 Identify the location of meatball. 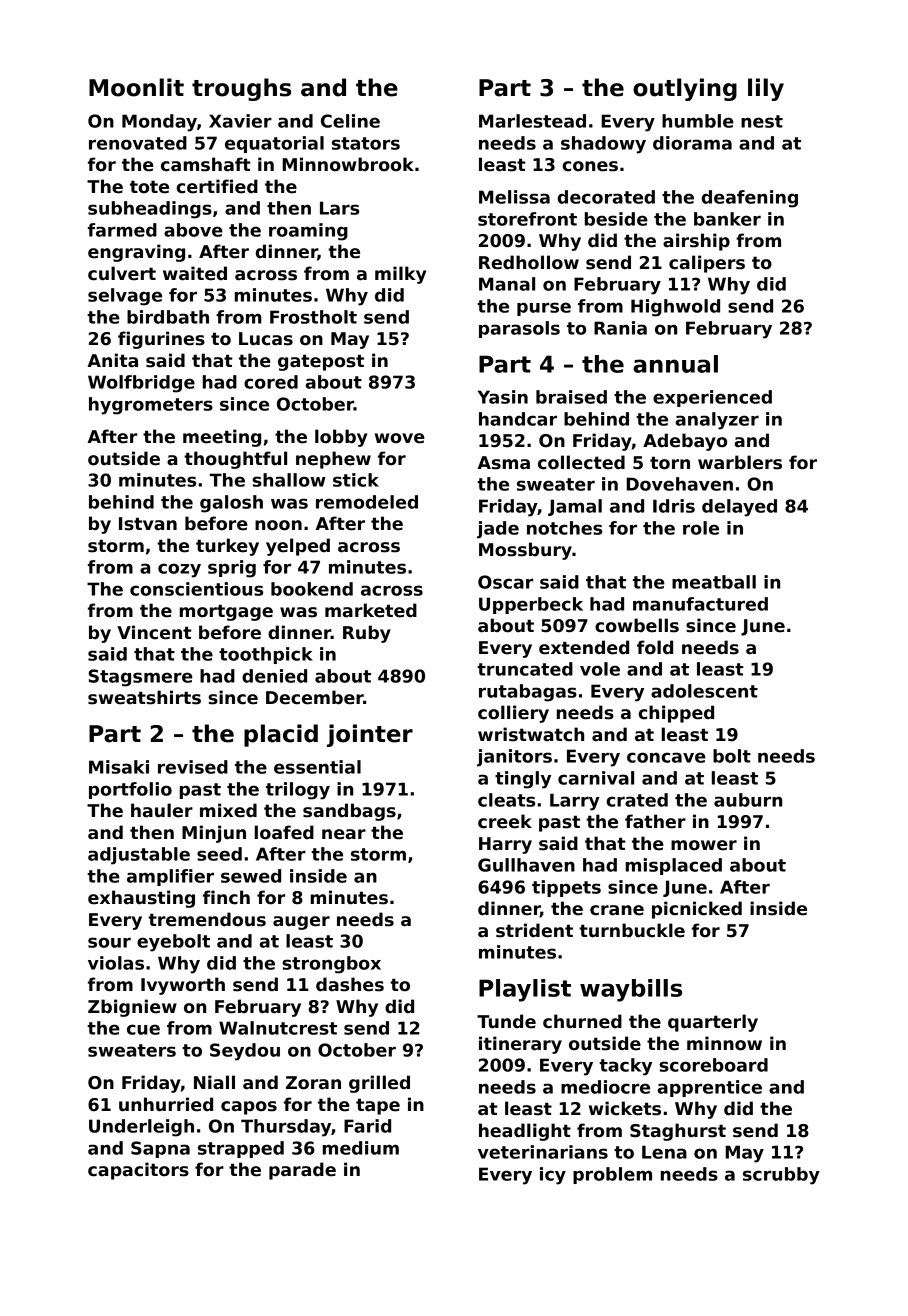
(714, 582).
